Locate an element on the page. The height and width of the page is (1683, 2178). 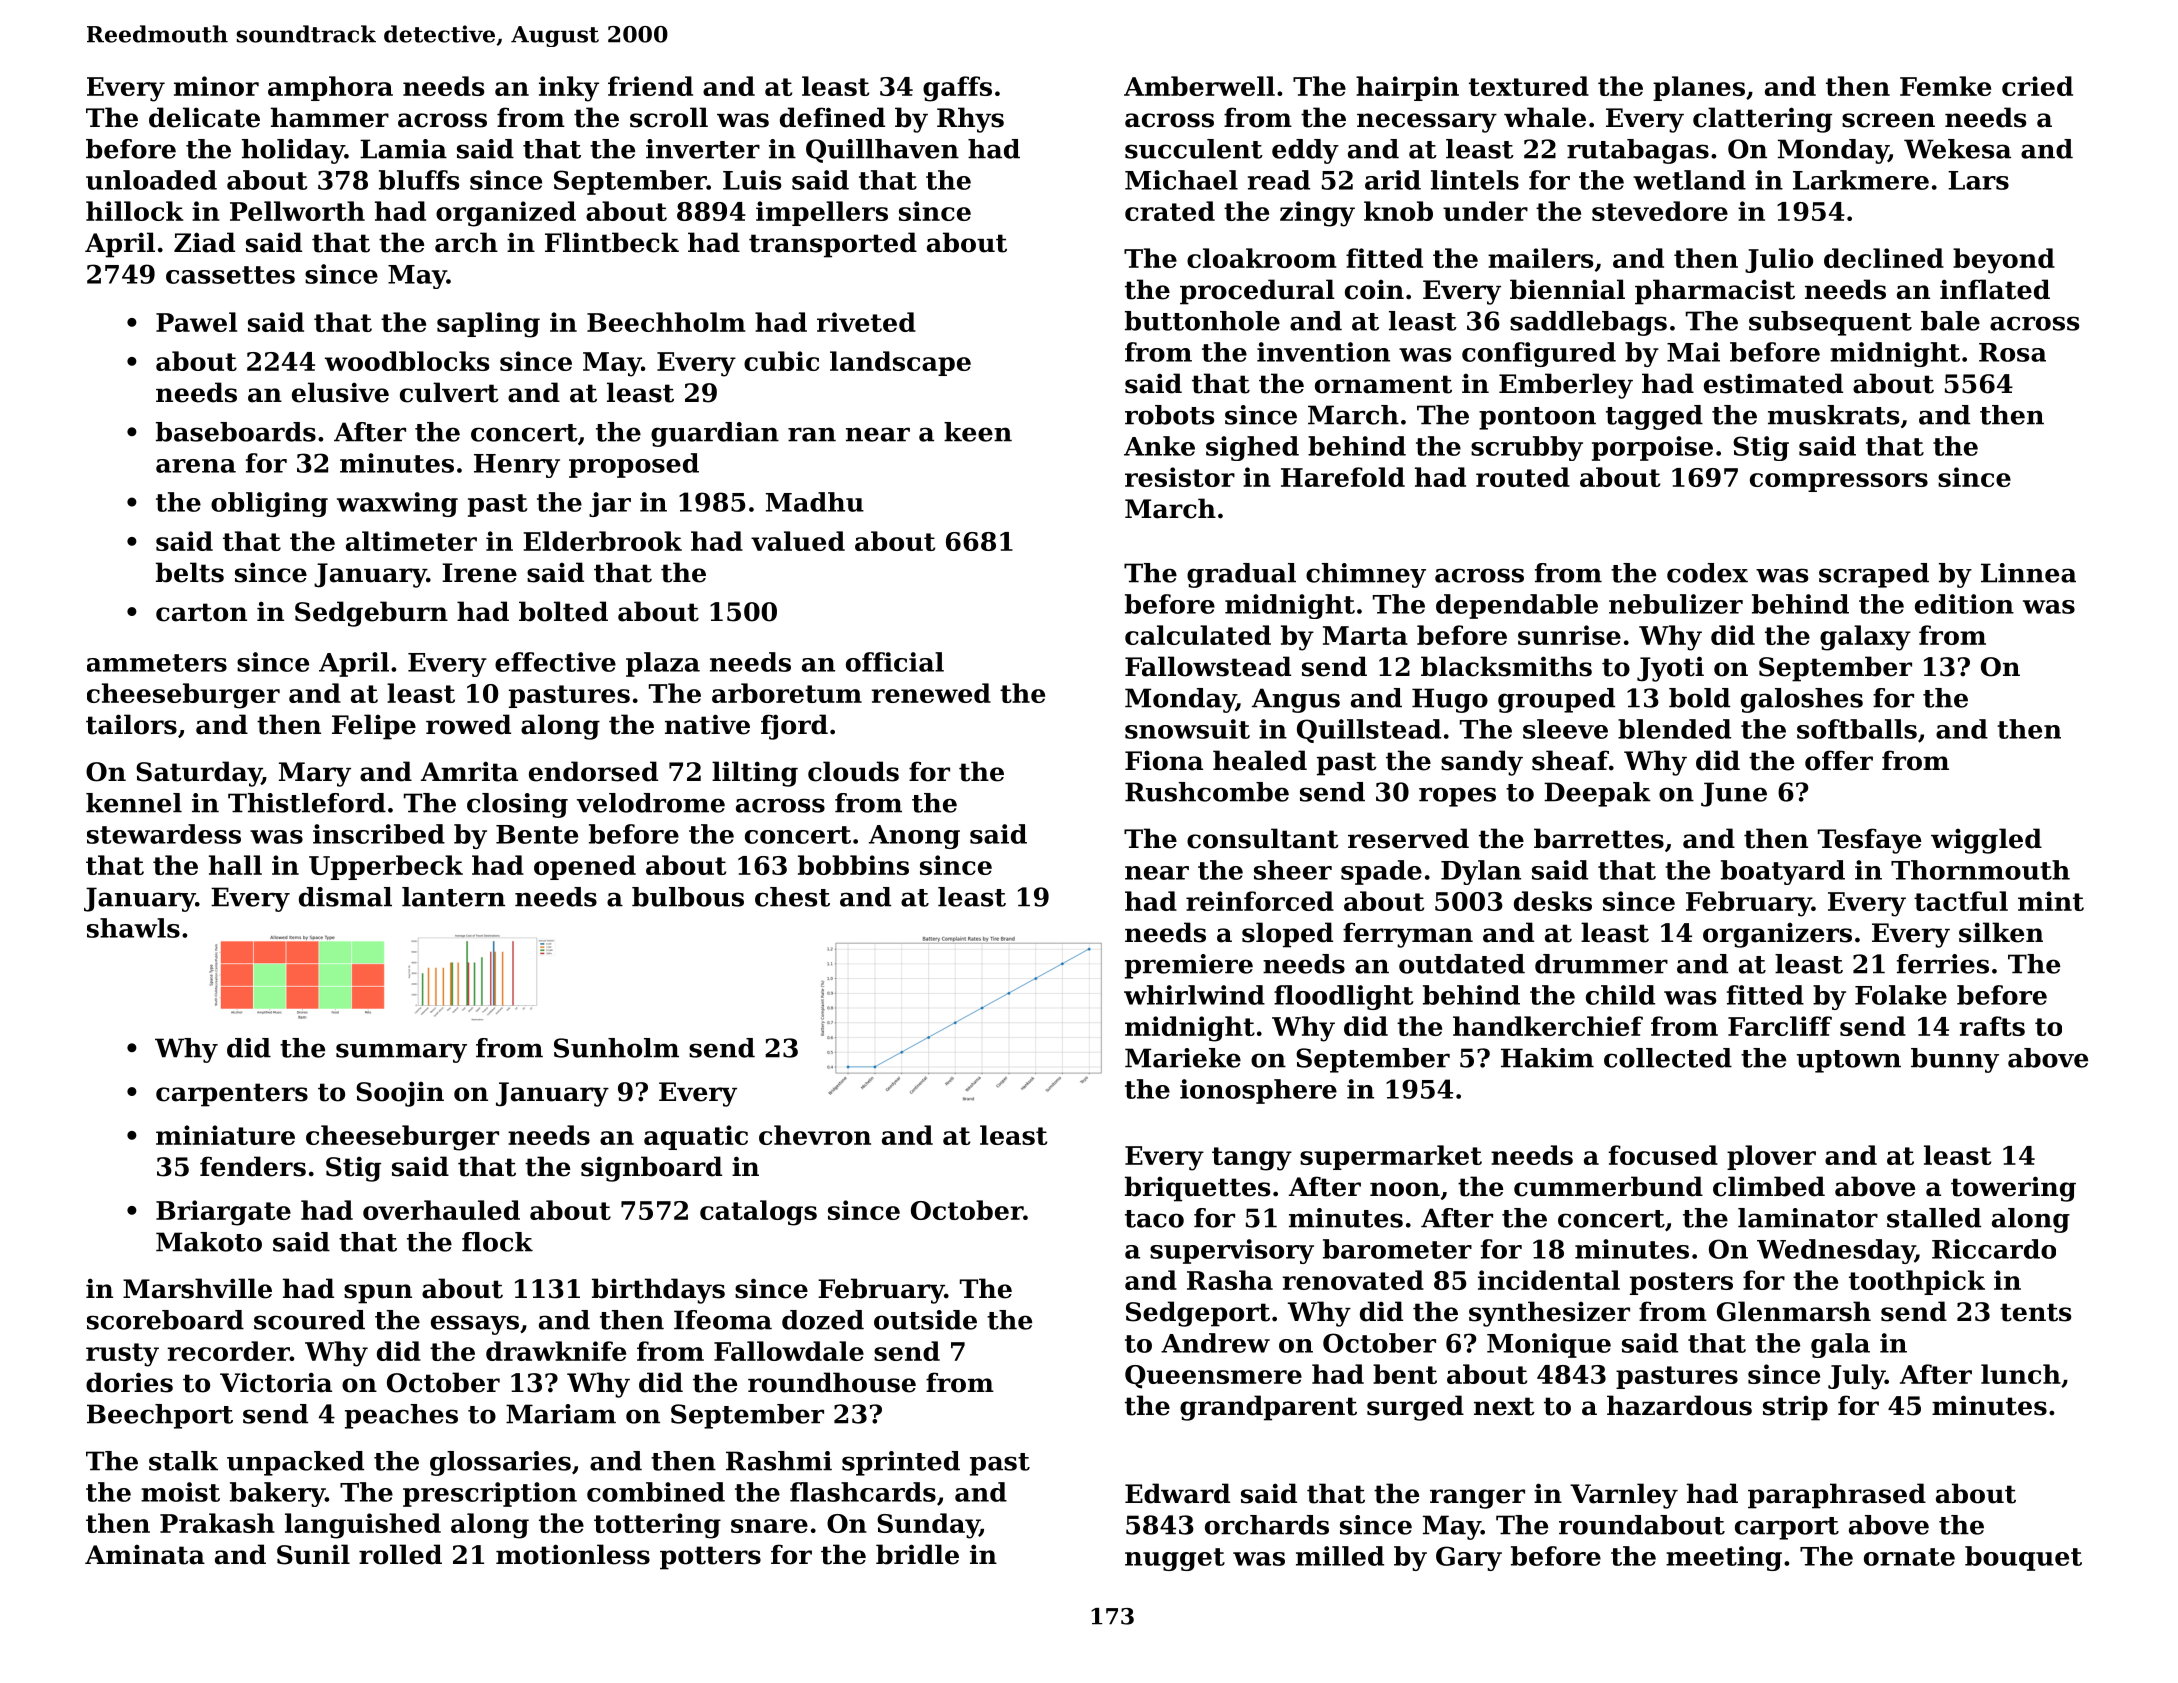
briquettes is located at coordinates (1197, 1189).
